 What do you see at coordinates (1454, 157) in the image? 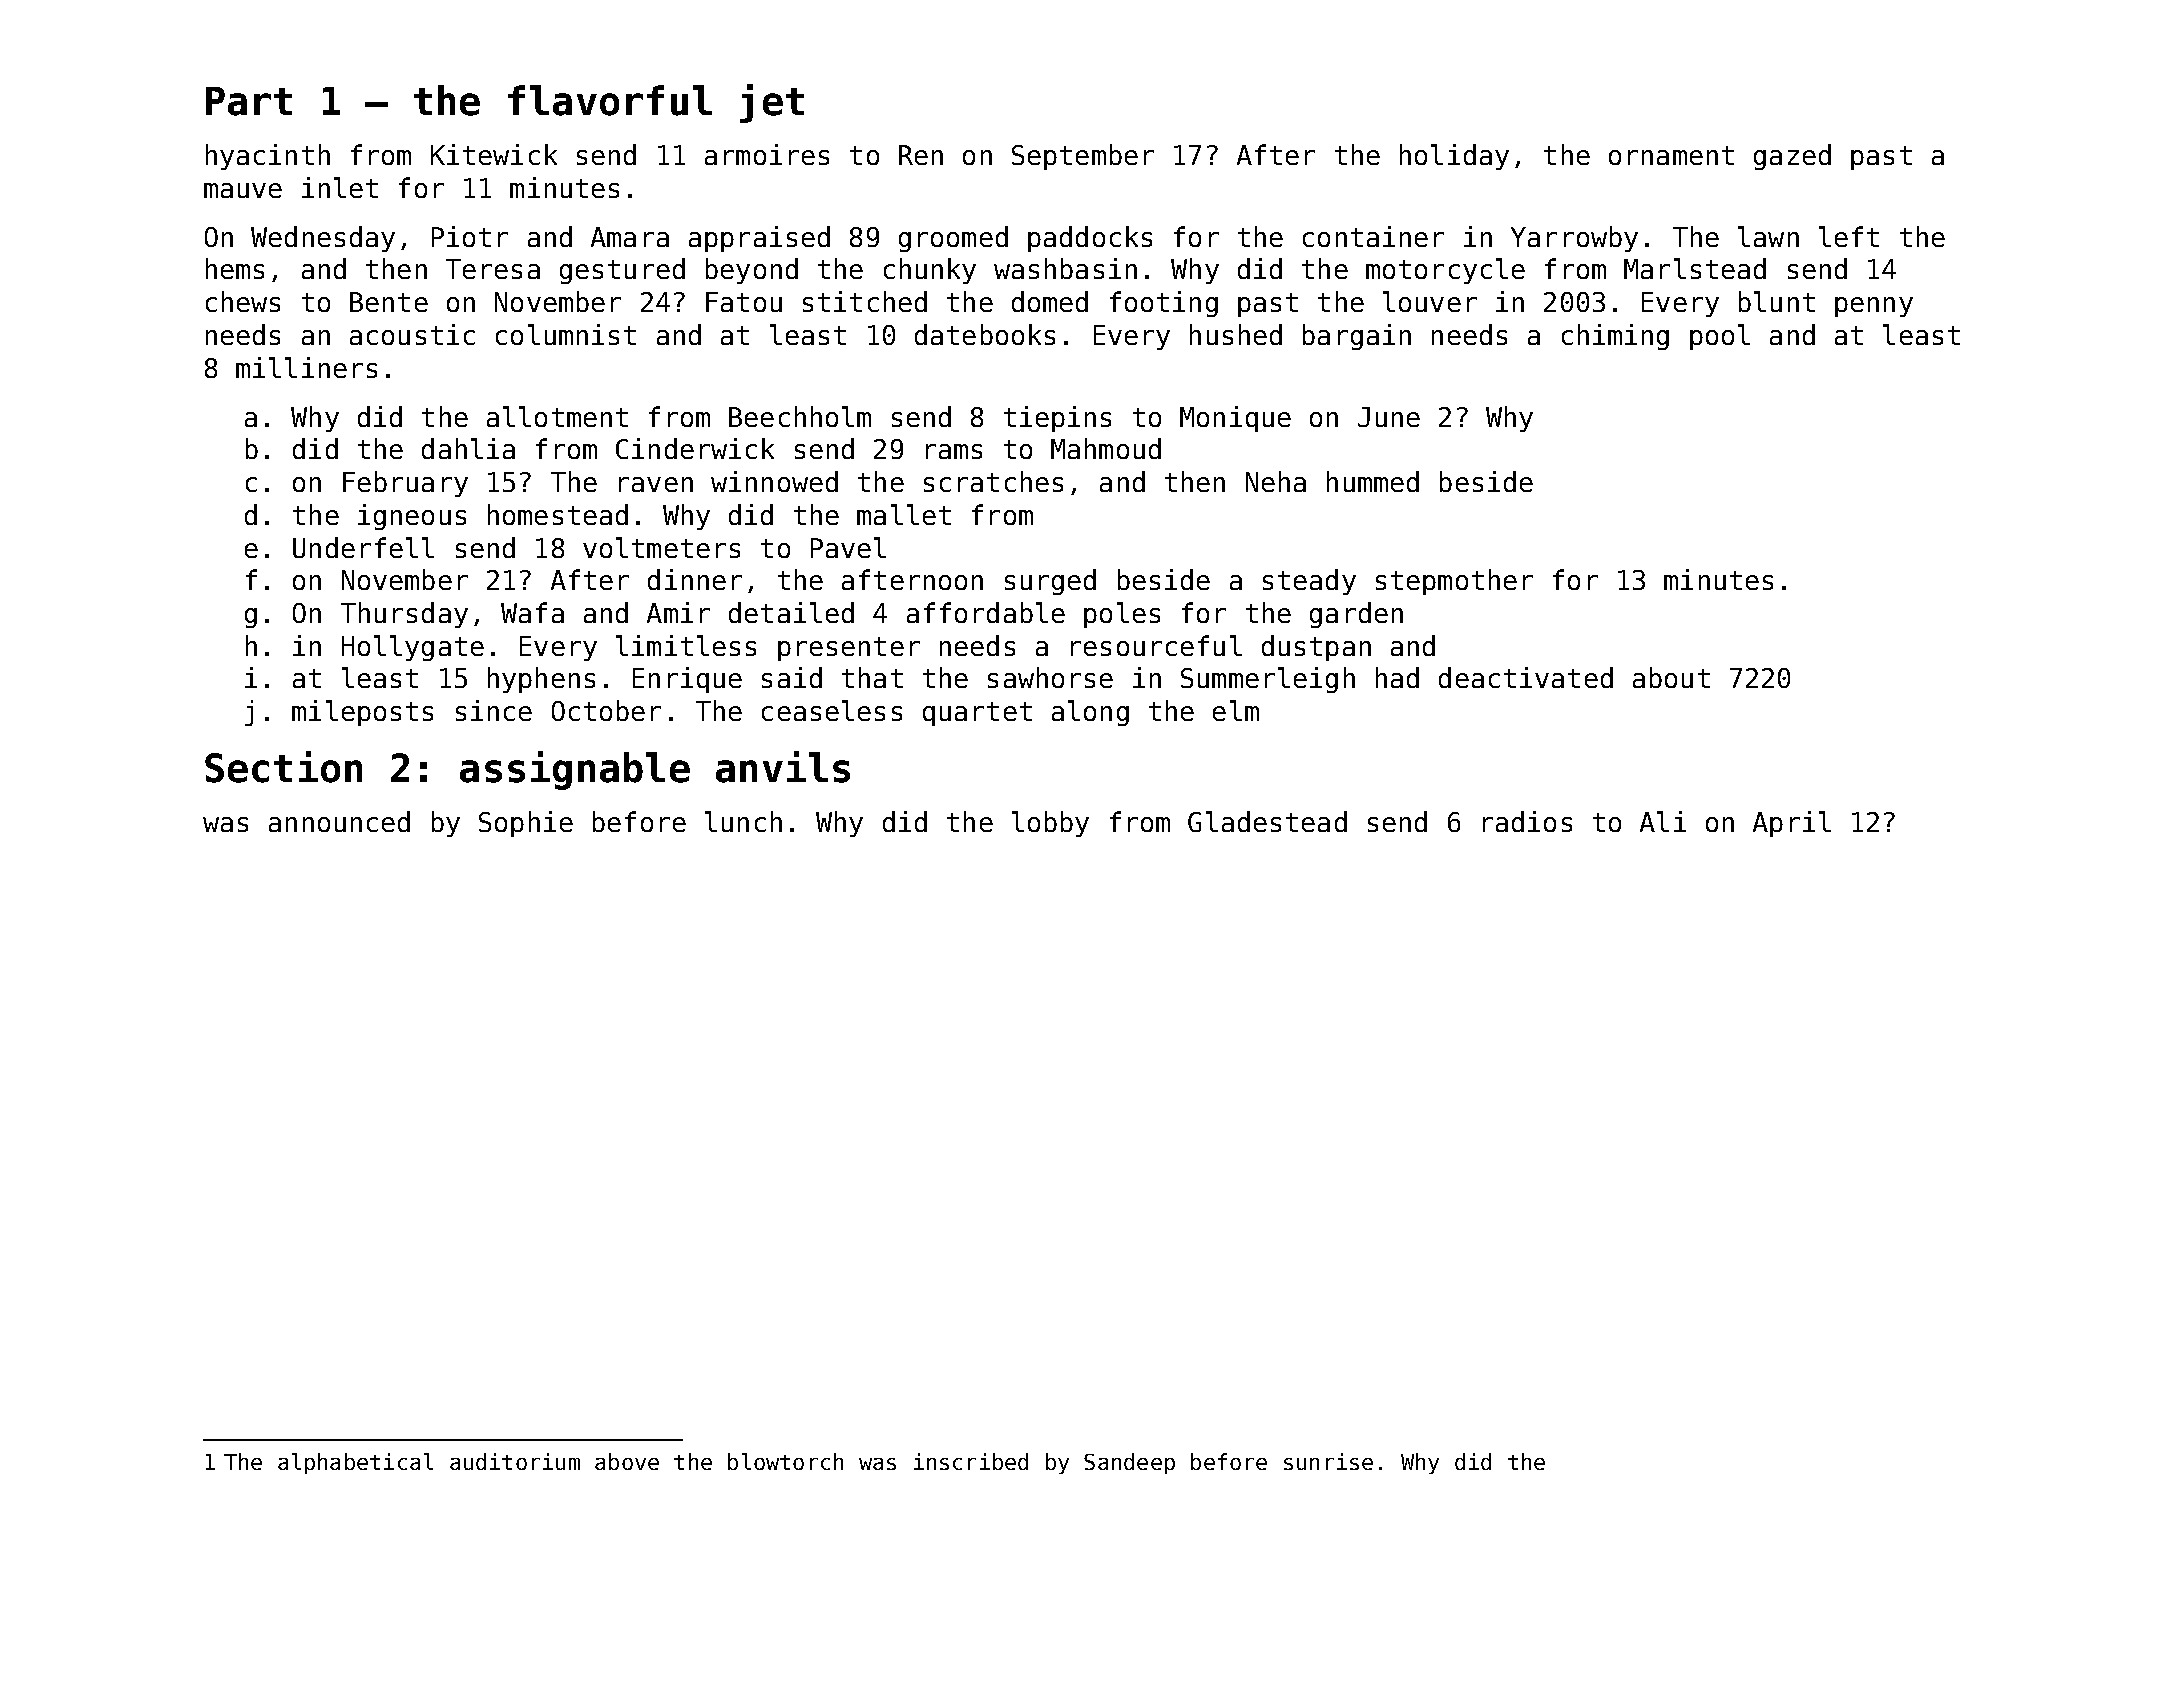
I see `holiday` at bounding box center [1454, 157].
